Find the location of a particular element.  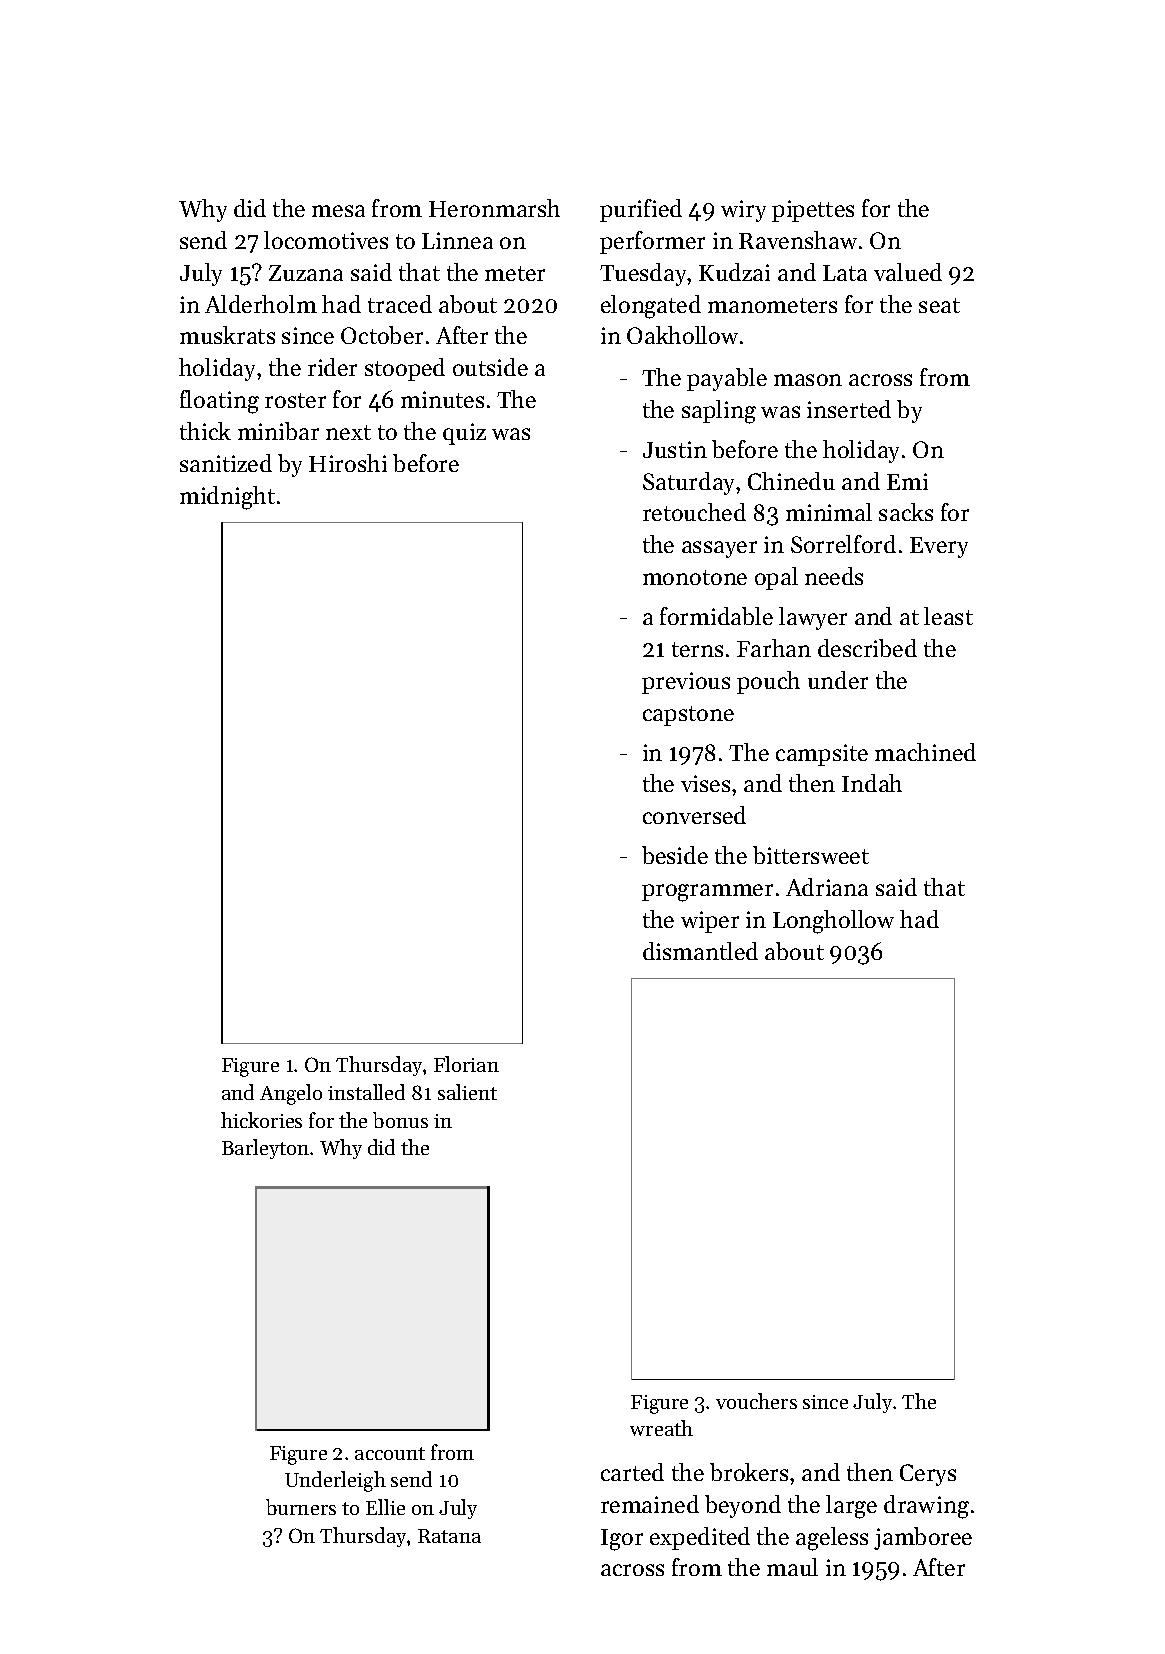

muskrats is located at coordinates (227, 335).
